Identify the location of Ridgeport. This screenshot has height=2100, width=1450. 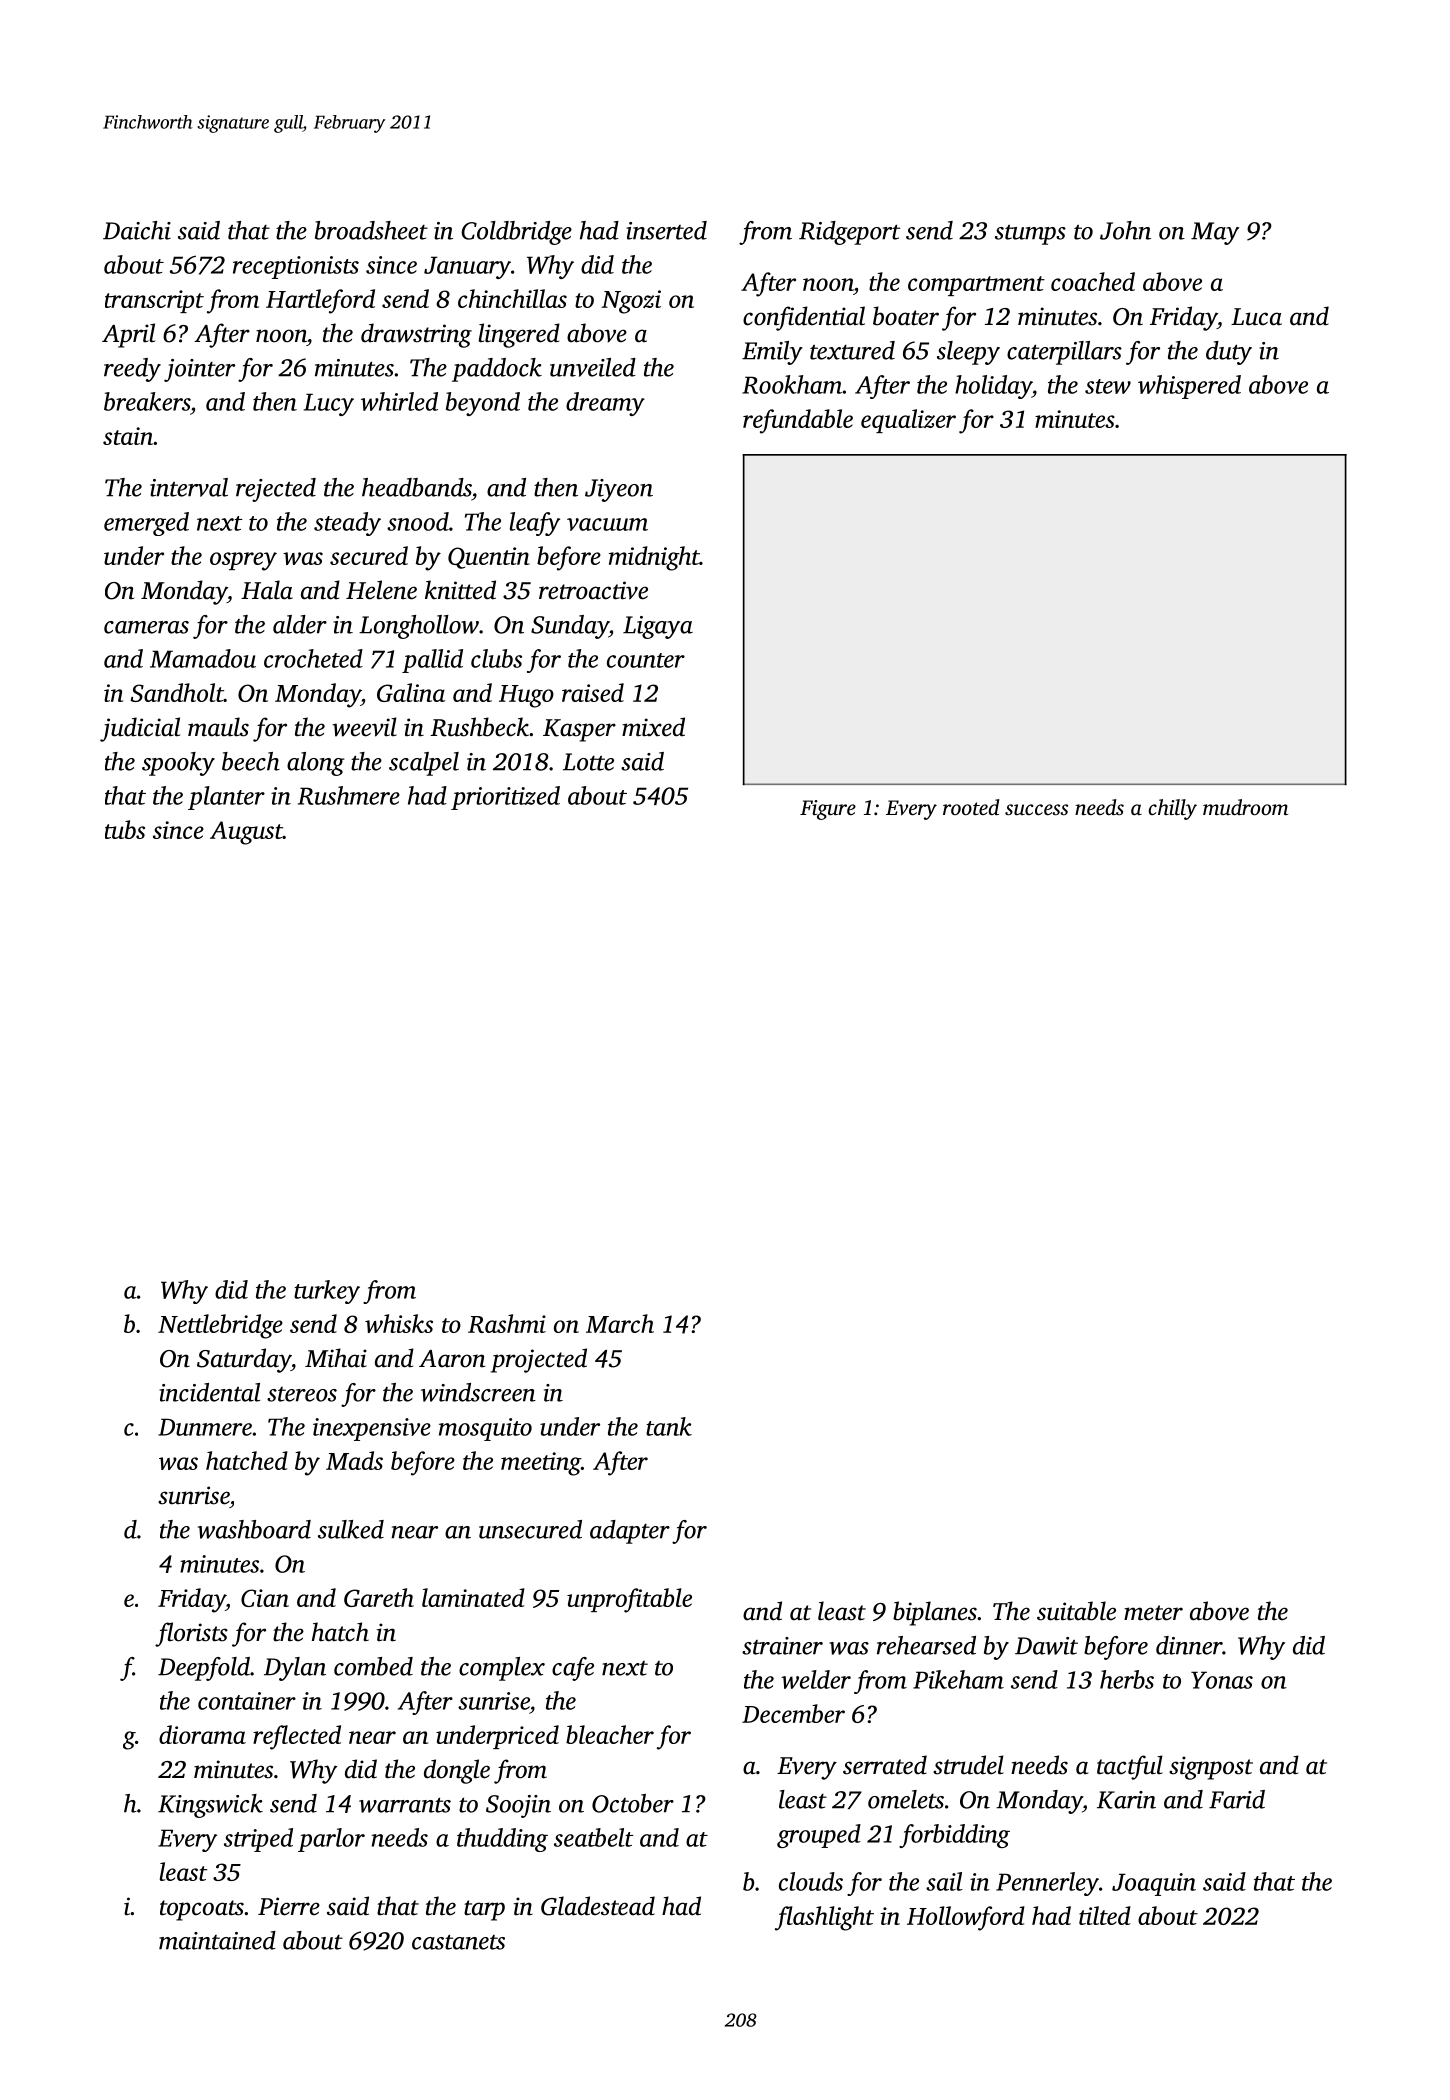
(849, 233).
